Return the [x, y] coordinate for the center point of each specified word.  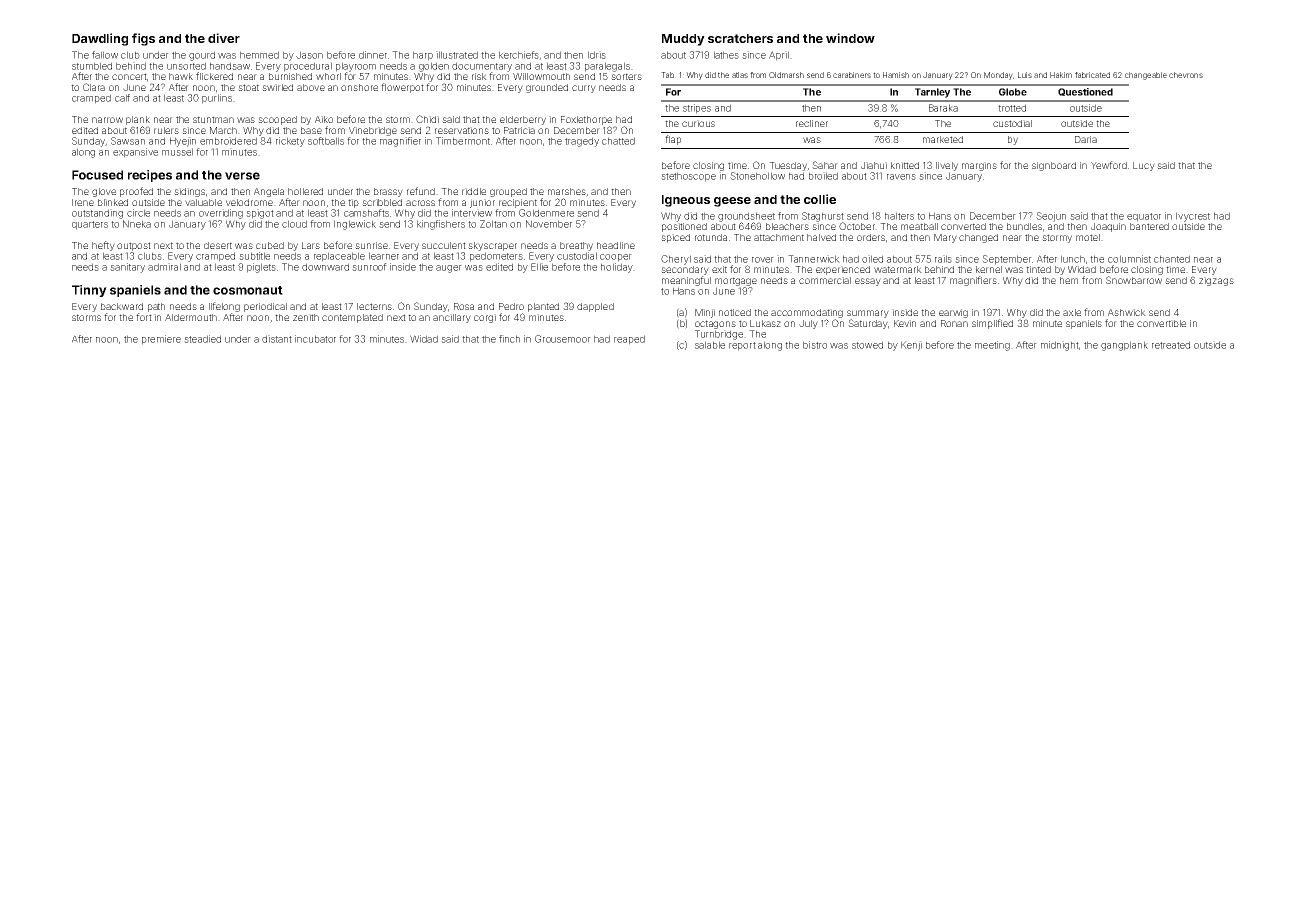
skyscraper [492, 246]
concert [129, 76]
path [156, 307]
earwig [953, 313]
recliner [812, 123]
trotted [1012, 108]
